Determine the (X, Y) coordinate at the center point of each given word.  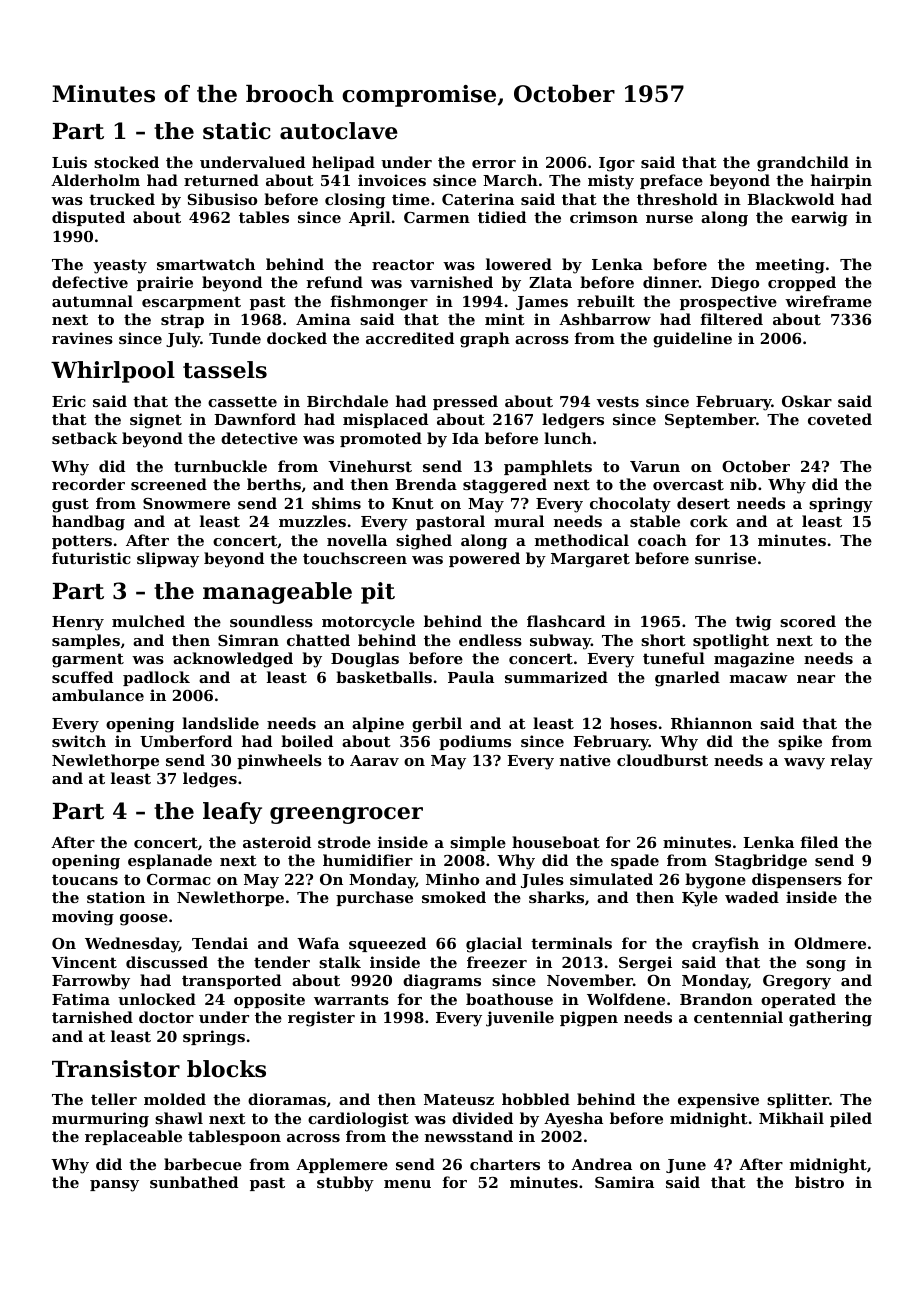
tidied (502, 217)
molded (175, 1099)
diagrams (442, 982)
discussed (167, 962)
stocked (126, 162)
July (183, 340)
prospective (728, 302)
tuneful (674, 658)
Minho (452, 879)
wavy (804, 764)
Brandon (716, 999)
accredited (410, 338)
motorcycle (368, 623)
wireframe (828, 301)
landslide (220, 723)
